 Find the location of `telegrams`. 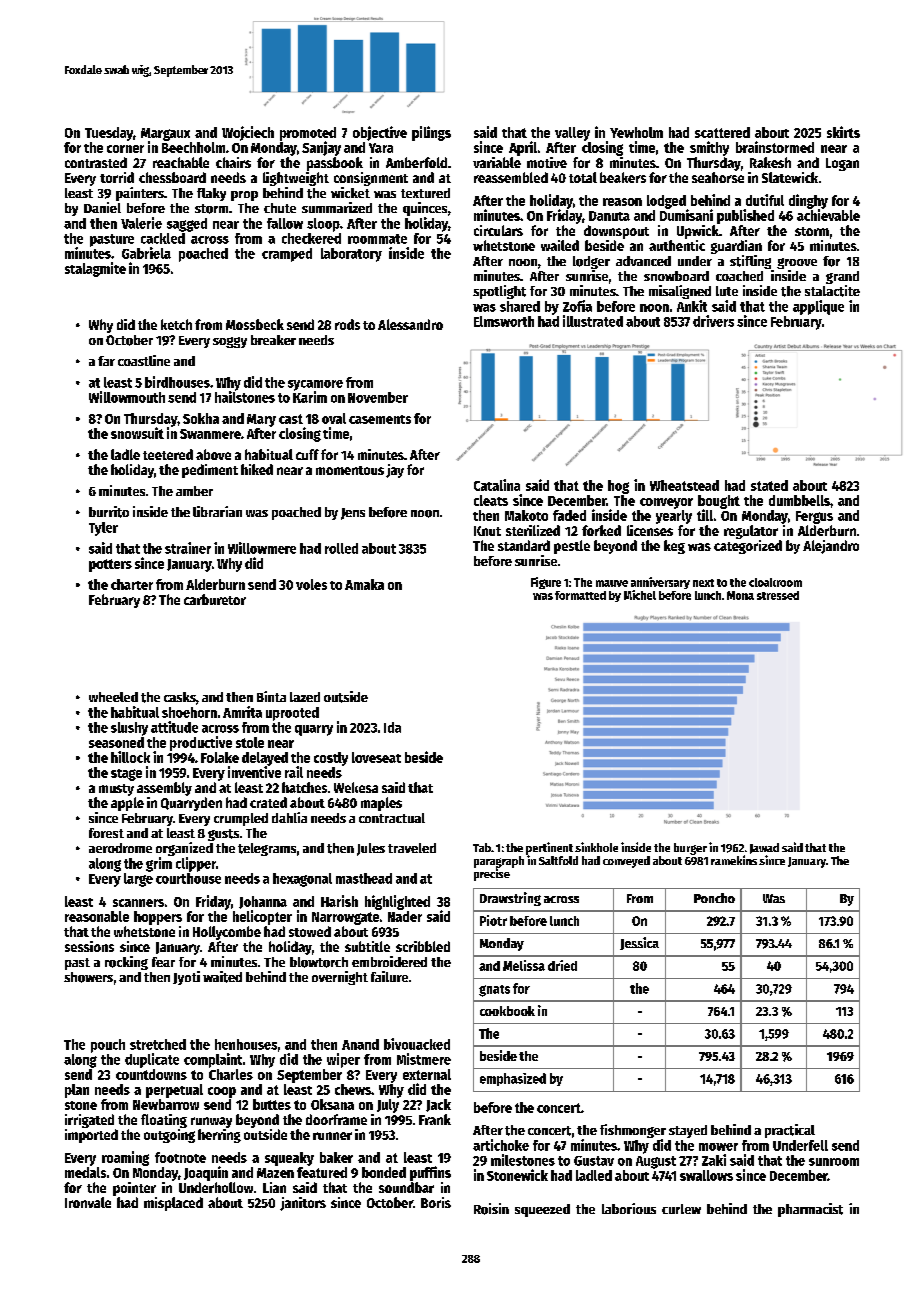

telegrams is located at coordinates (267, 849).
